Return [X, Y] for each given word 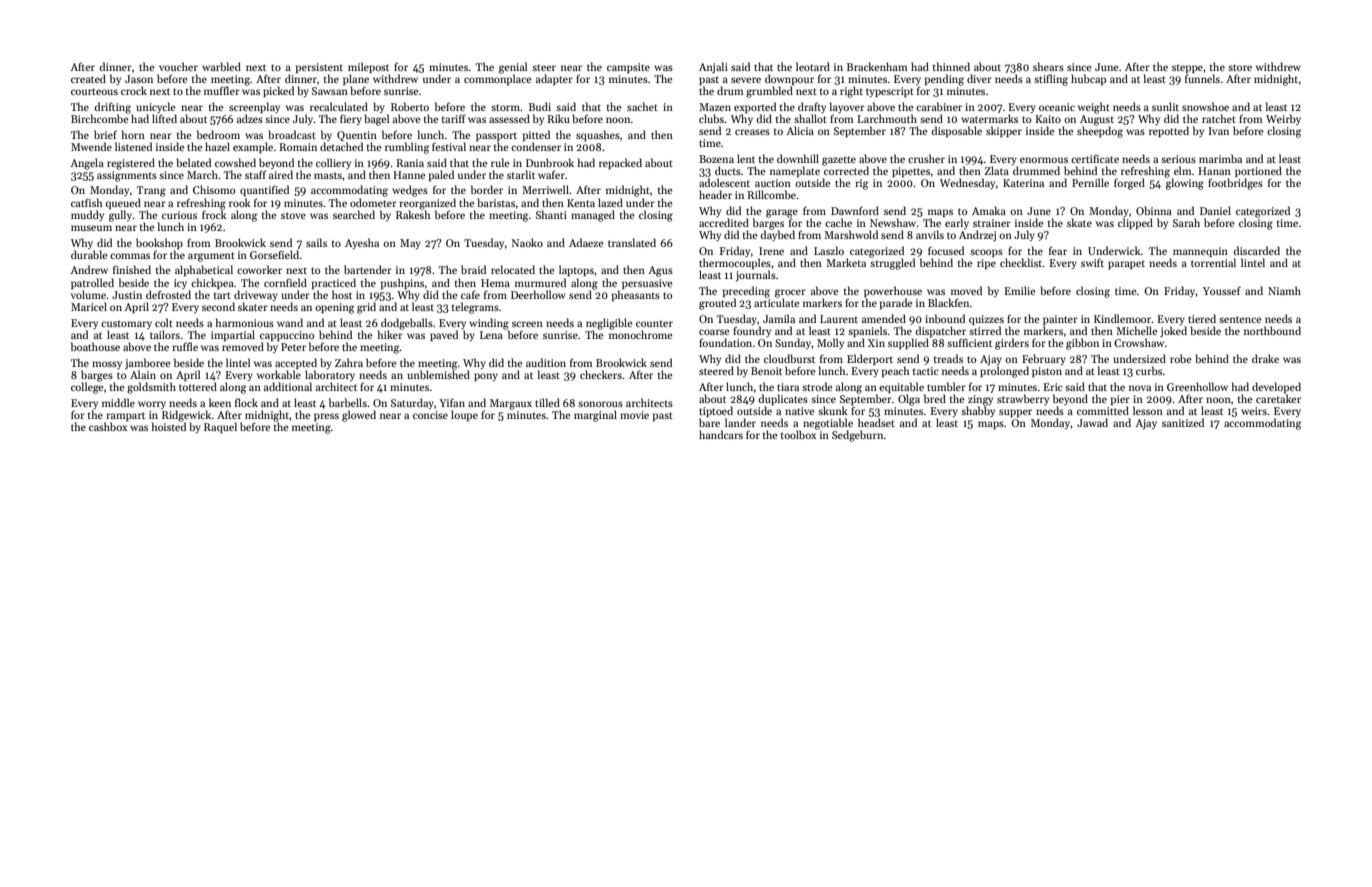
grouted [717, 304]
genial [513, 68]
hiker [390, 334]
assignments [127, 176]
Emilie [1020, 290]
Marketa [846, 262]
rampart [125, 416]
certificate [1095, 158]
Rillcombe [771, 194]
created [88, 78]
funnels [1202, 78]
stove [293, 215]
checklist [1021, 262]
